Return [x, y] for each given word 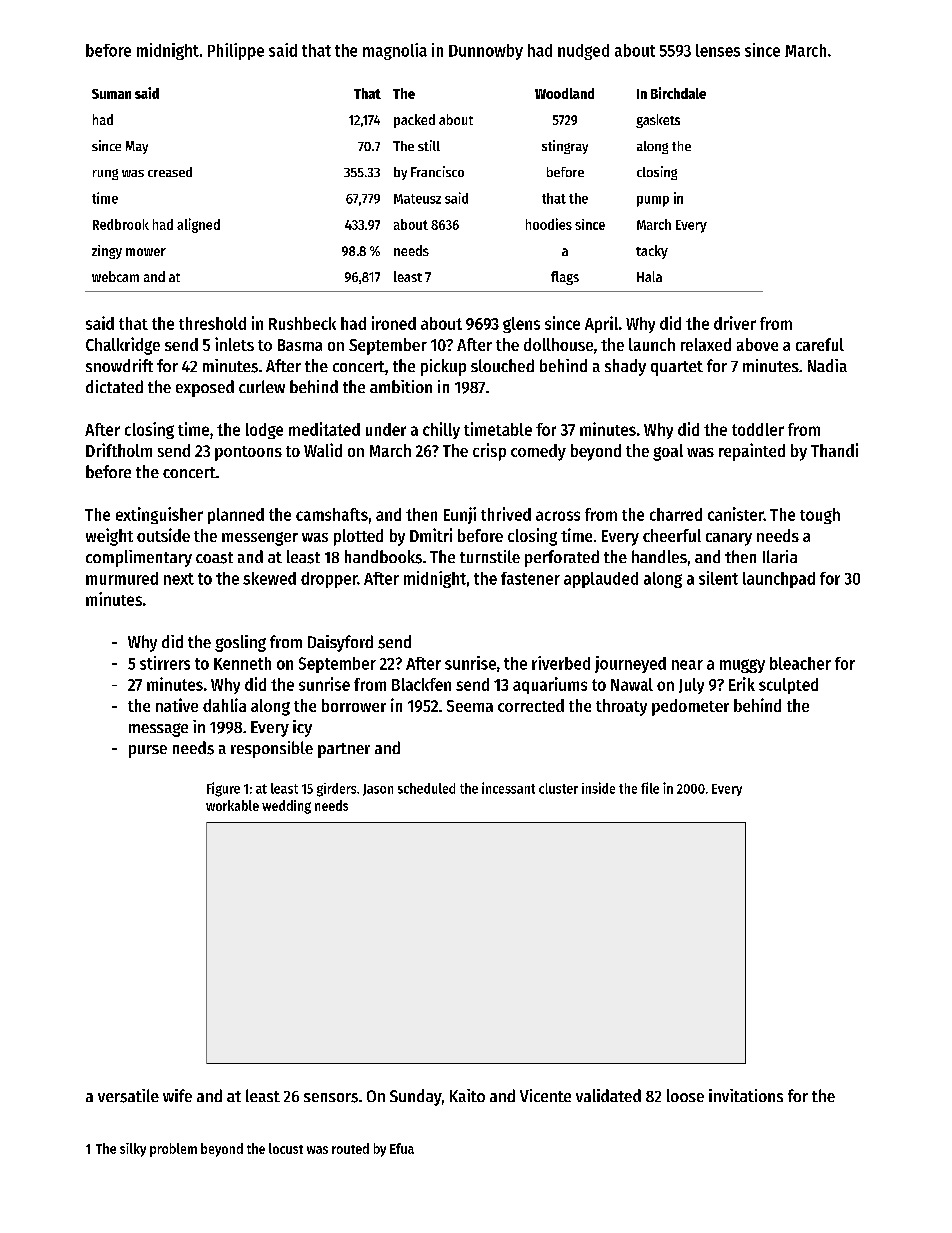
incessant [508, 788]
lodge [264, 431]
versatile [128, 1096]
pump [653, 201]
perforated [562, 558]
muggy [742, 666]
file [650, 788]
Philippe [236, 51]
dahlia [224, 705]
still [429, 145]
